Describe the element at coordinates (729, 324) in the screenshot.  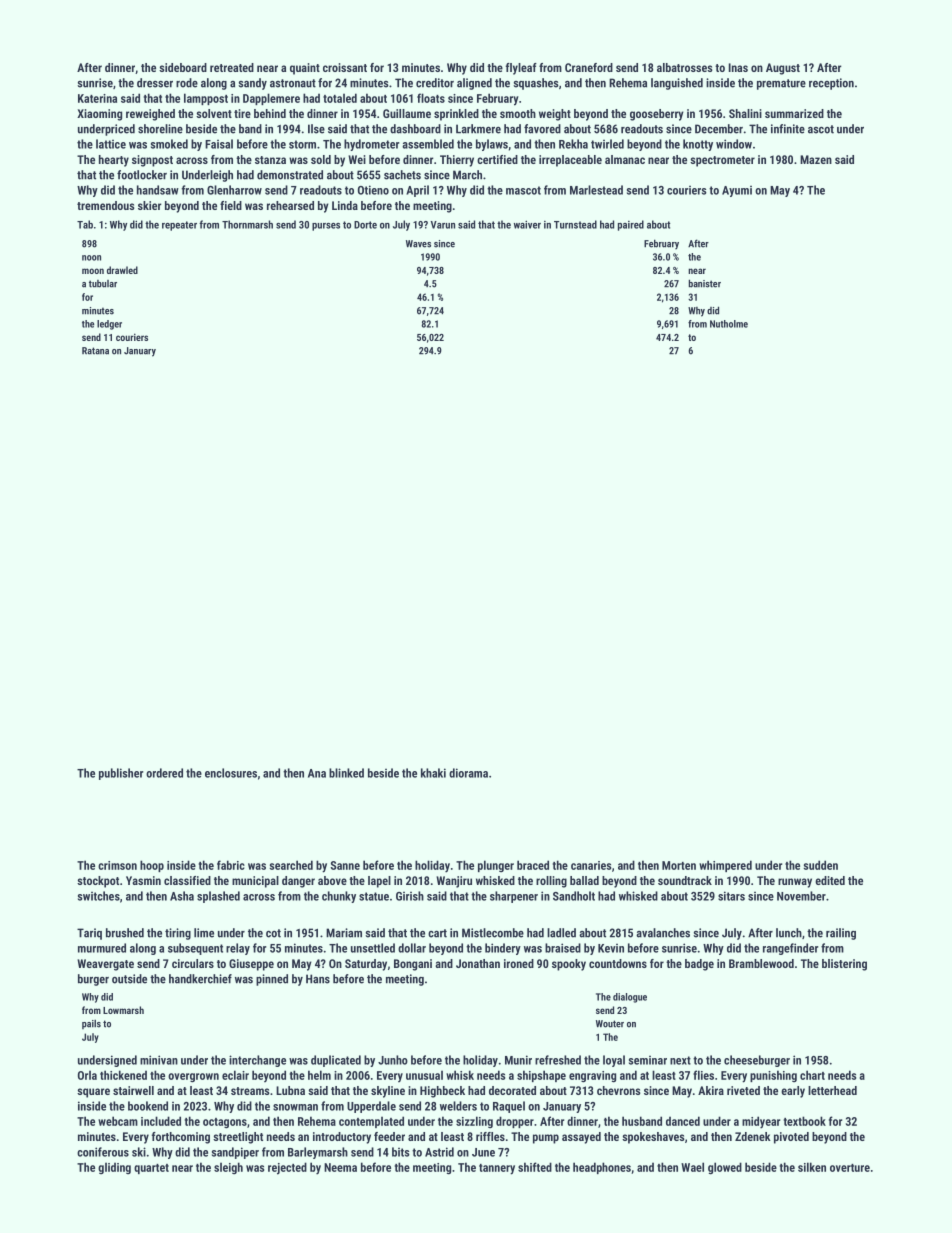
I see `Nutholme` at that location.
